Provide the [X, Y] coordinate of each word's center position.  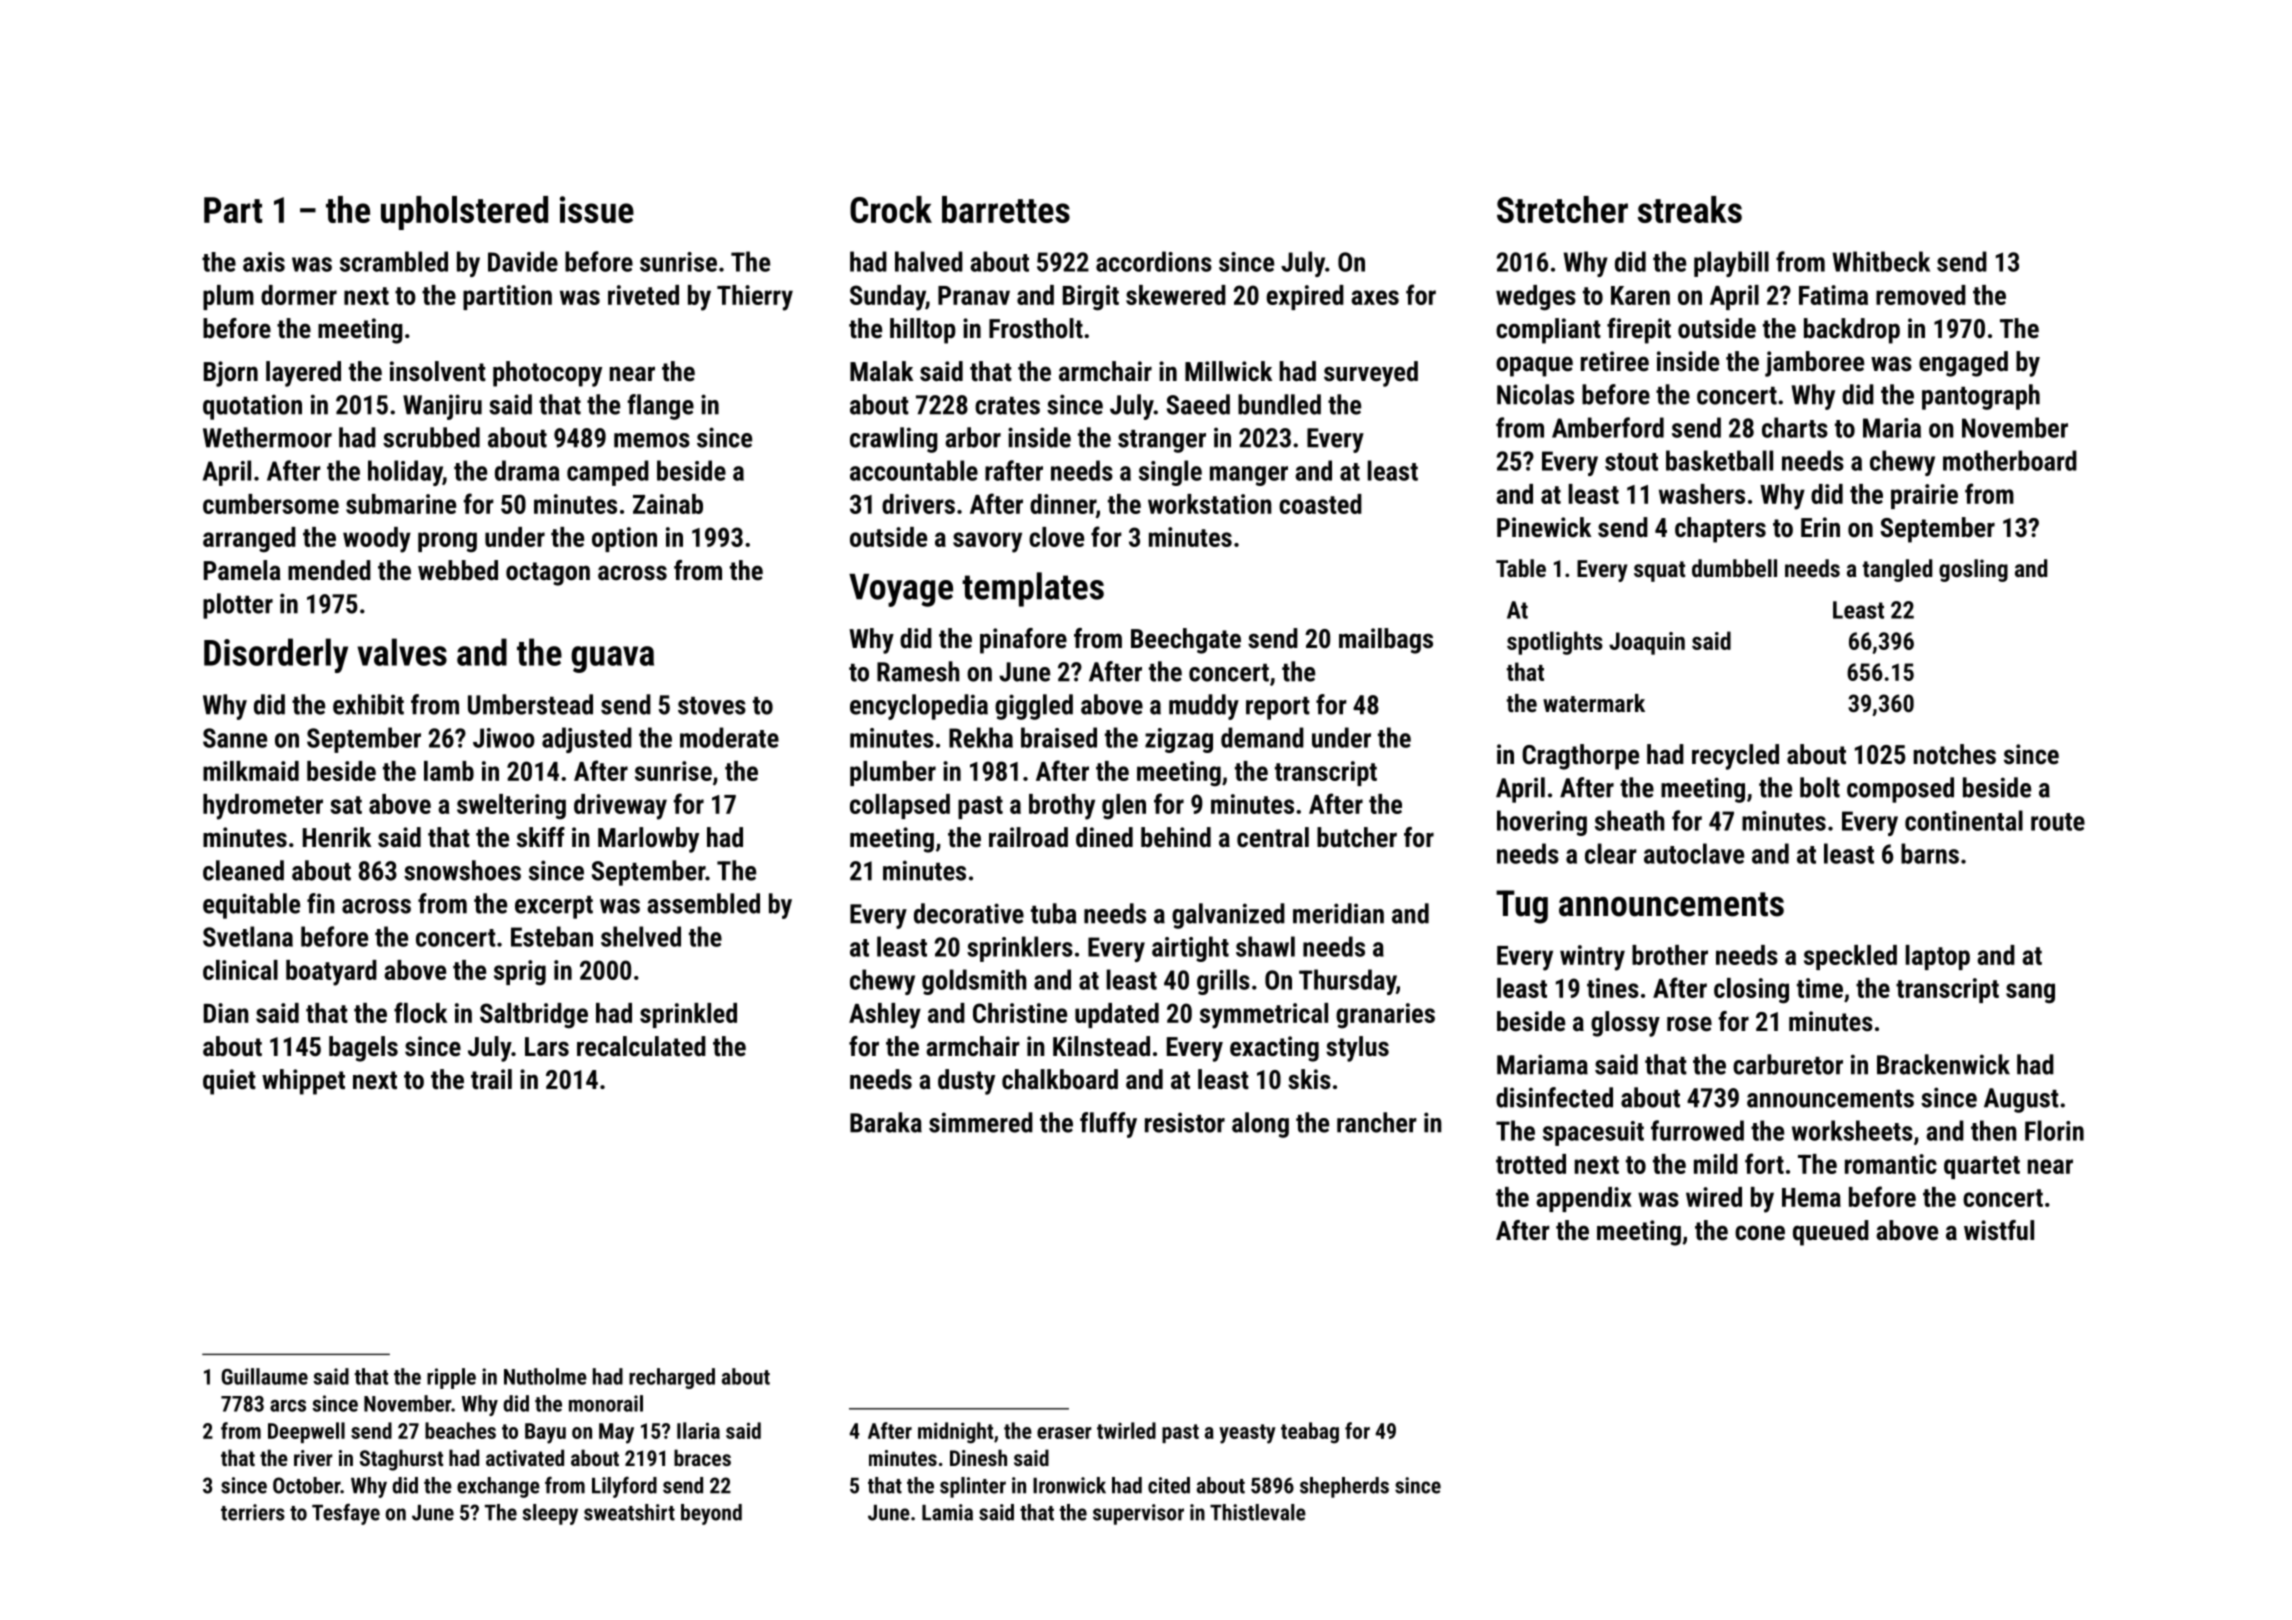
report [1278, 708]
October [306, 1485]
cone [1760, 1233]
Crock [891, 209]
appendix [1584, 1199]
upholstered [464, 213]
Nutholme [545, 1376]
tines [1613, 988]
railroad [1028, 837]
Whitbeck [1881, 261]
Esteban [552, 936]
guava [612, 659]
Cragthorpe [1580, 757]
